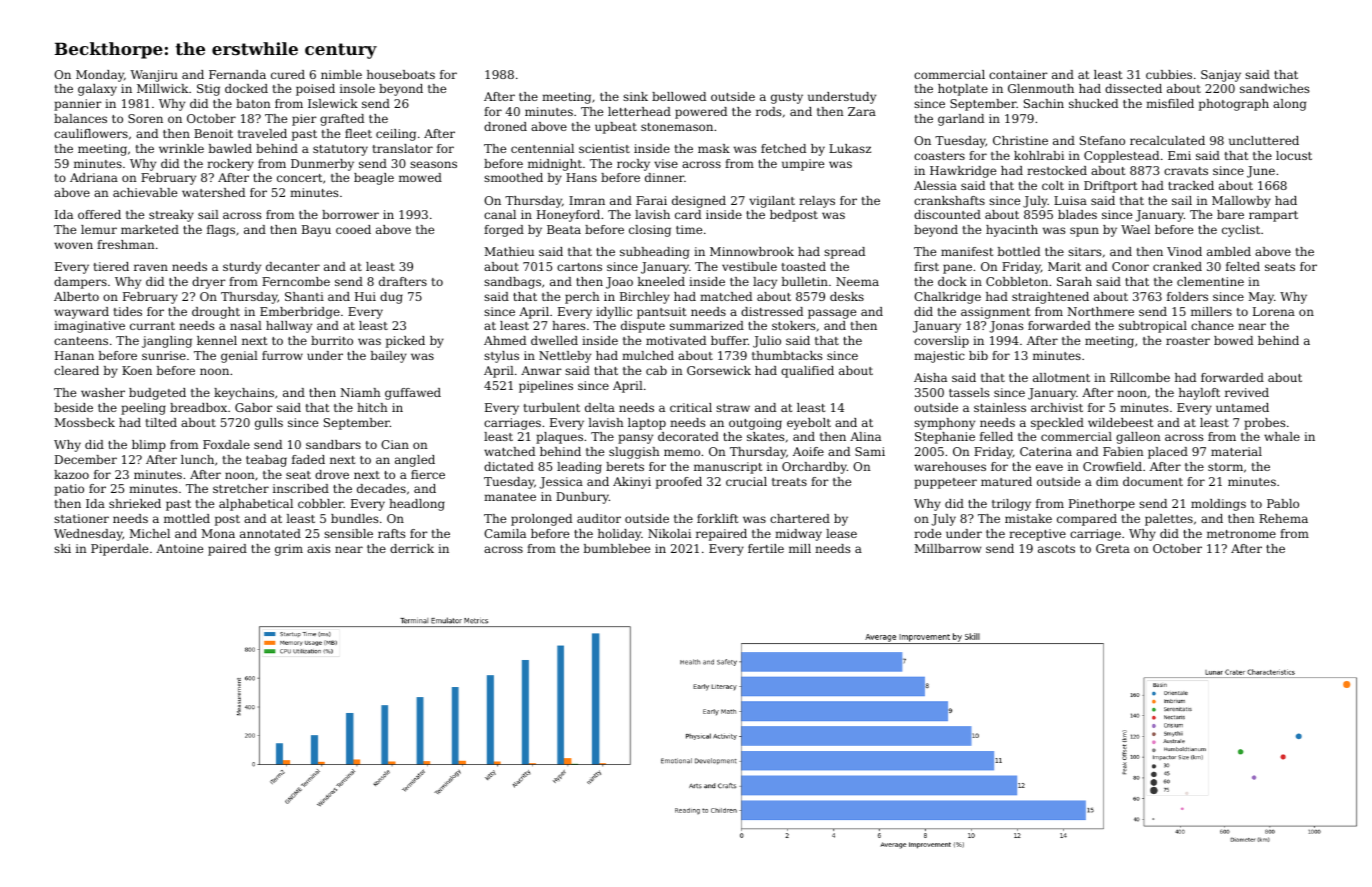 The image size is (1372, 887). Describe the element at coordinates (766, 548) in the image. I see `fertile` at that location.
